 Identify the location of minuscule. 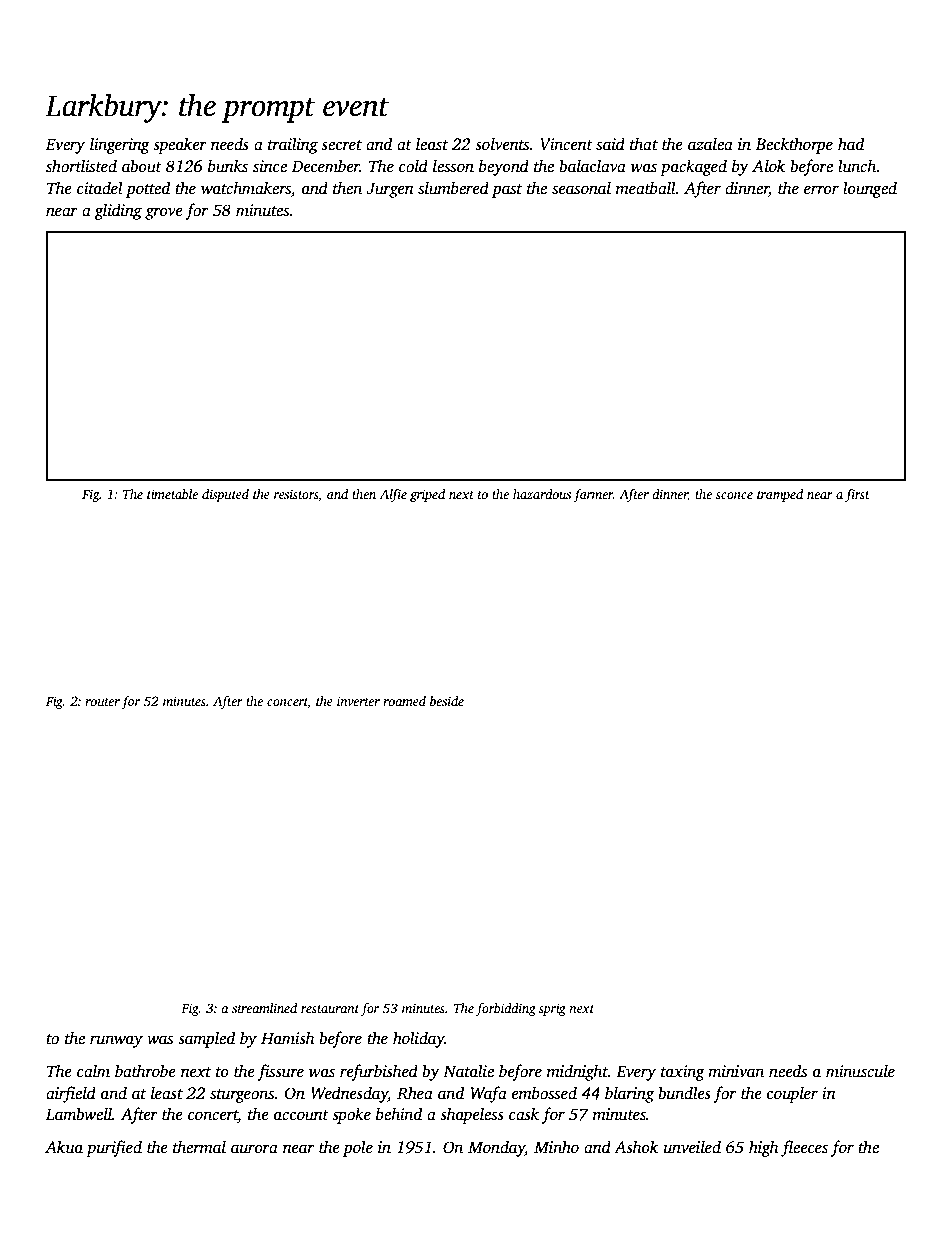
(860, 1071).
